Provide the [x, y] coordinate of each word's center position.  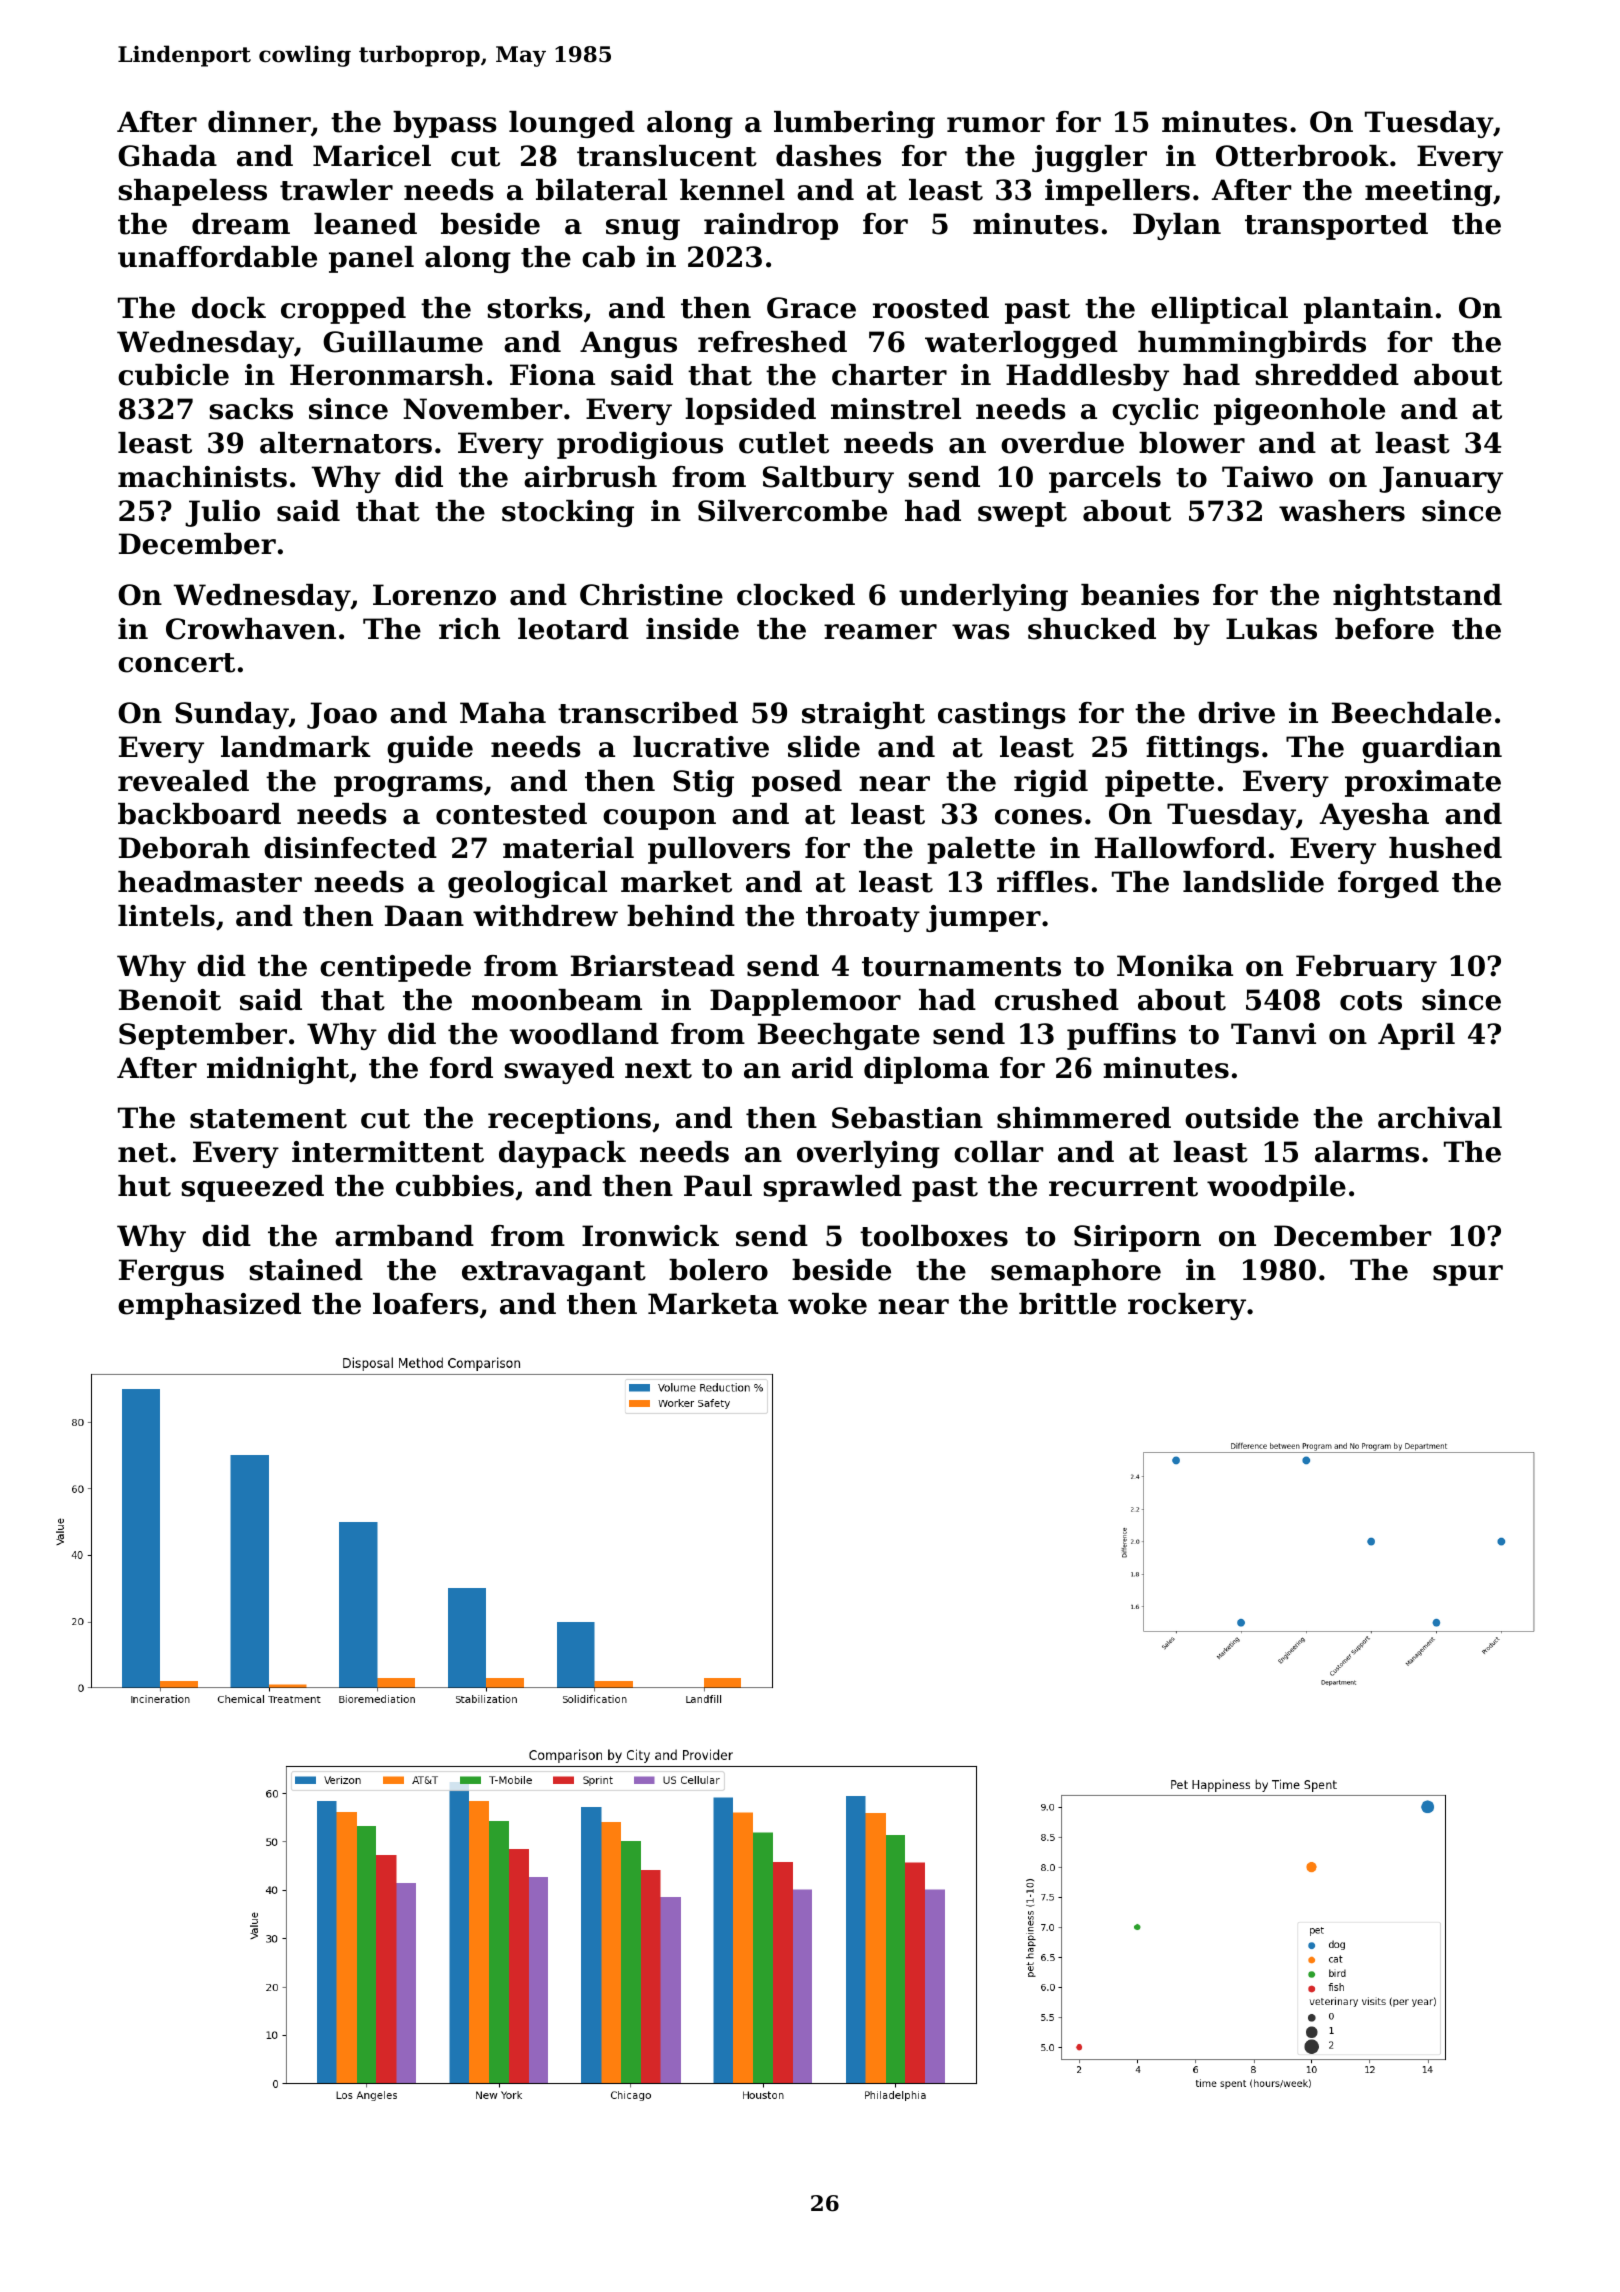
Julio [222, 513]
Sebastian [907, 1118]
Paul [718, 1186]
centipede [395, 968]
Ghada [167, 156]
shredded [1327, 375]
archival [1440, 1118]
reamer [880, 632]
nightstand [1417, 597]
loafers [426, 1304]
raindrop [771, 226]
